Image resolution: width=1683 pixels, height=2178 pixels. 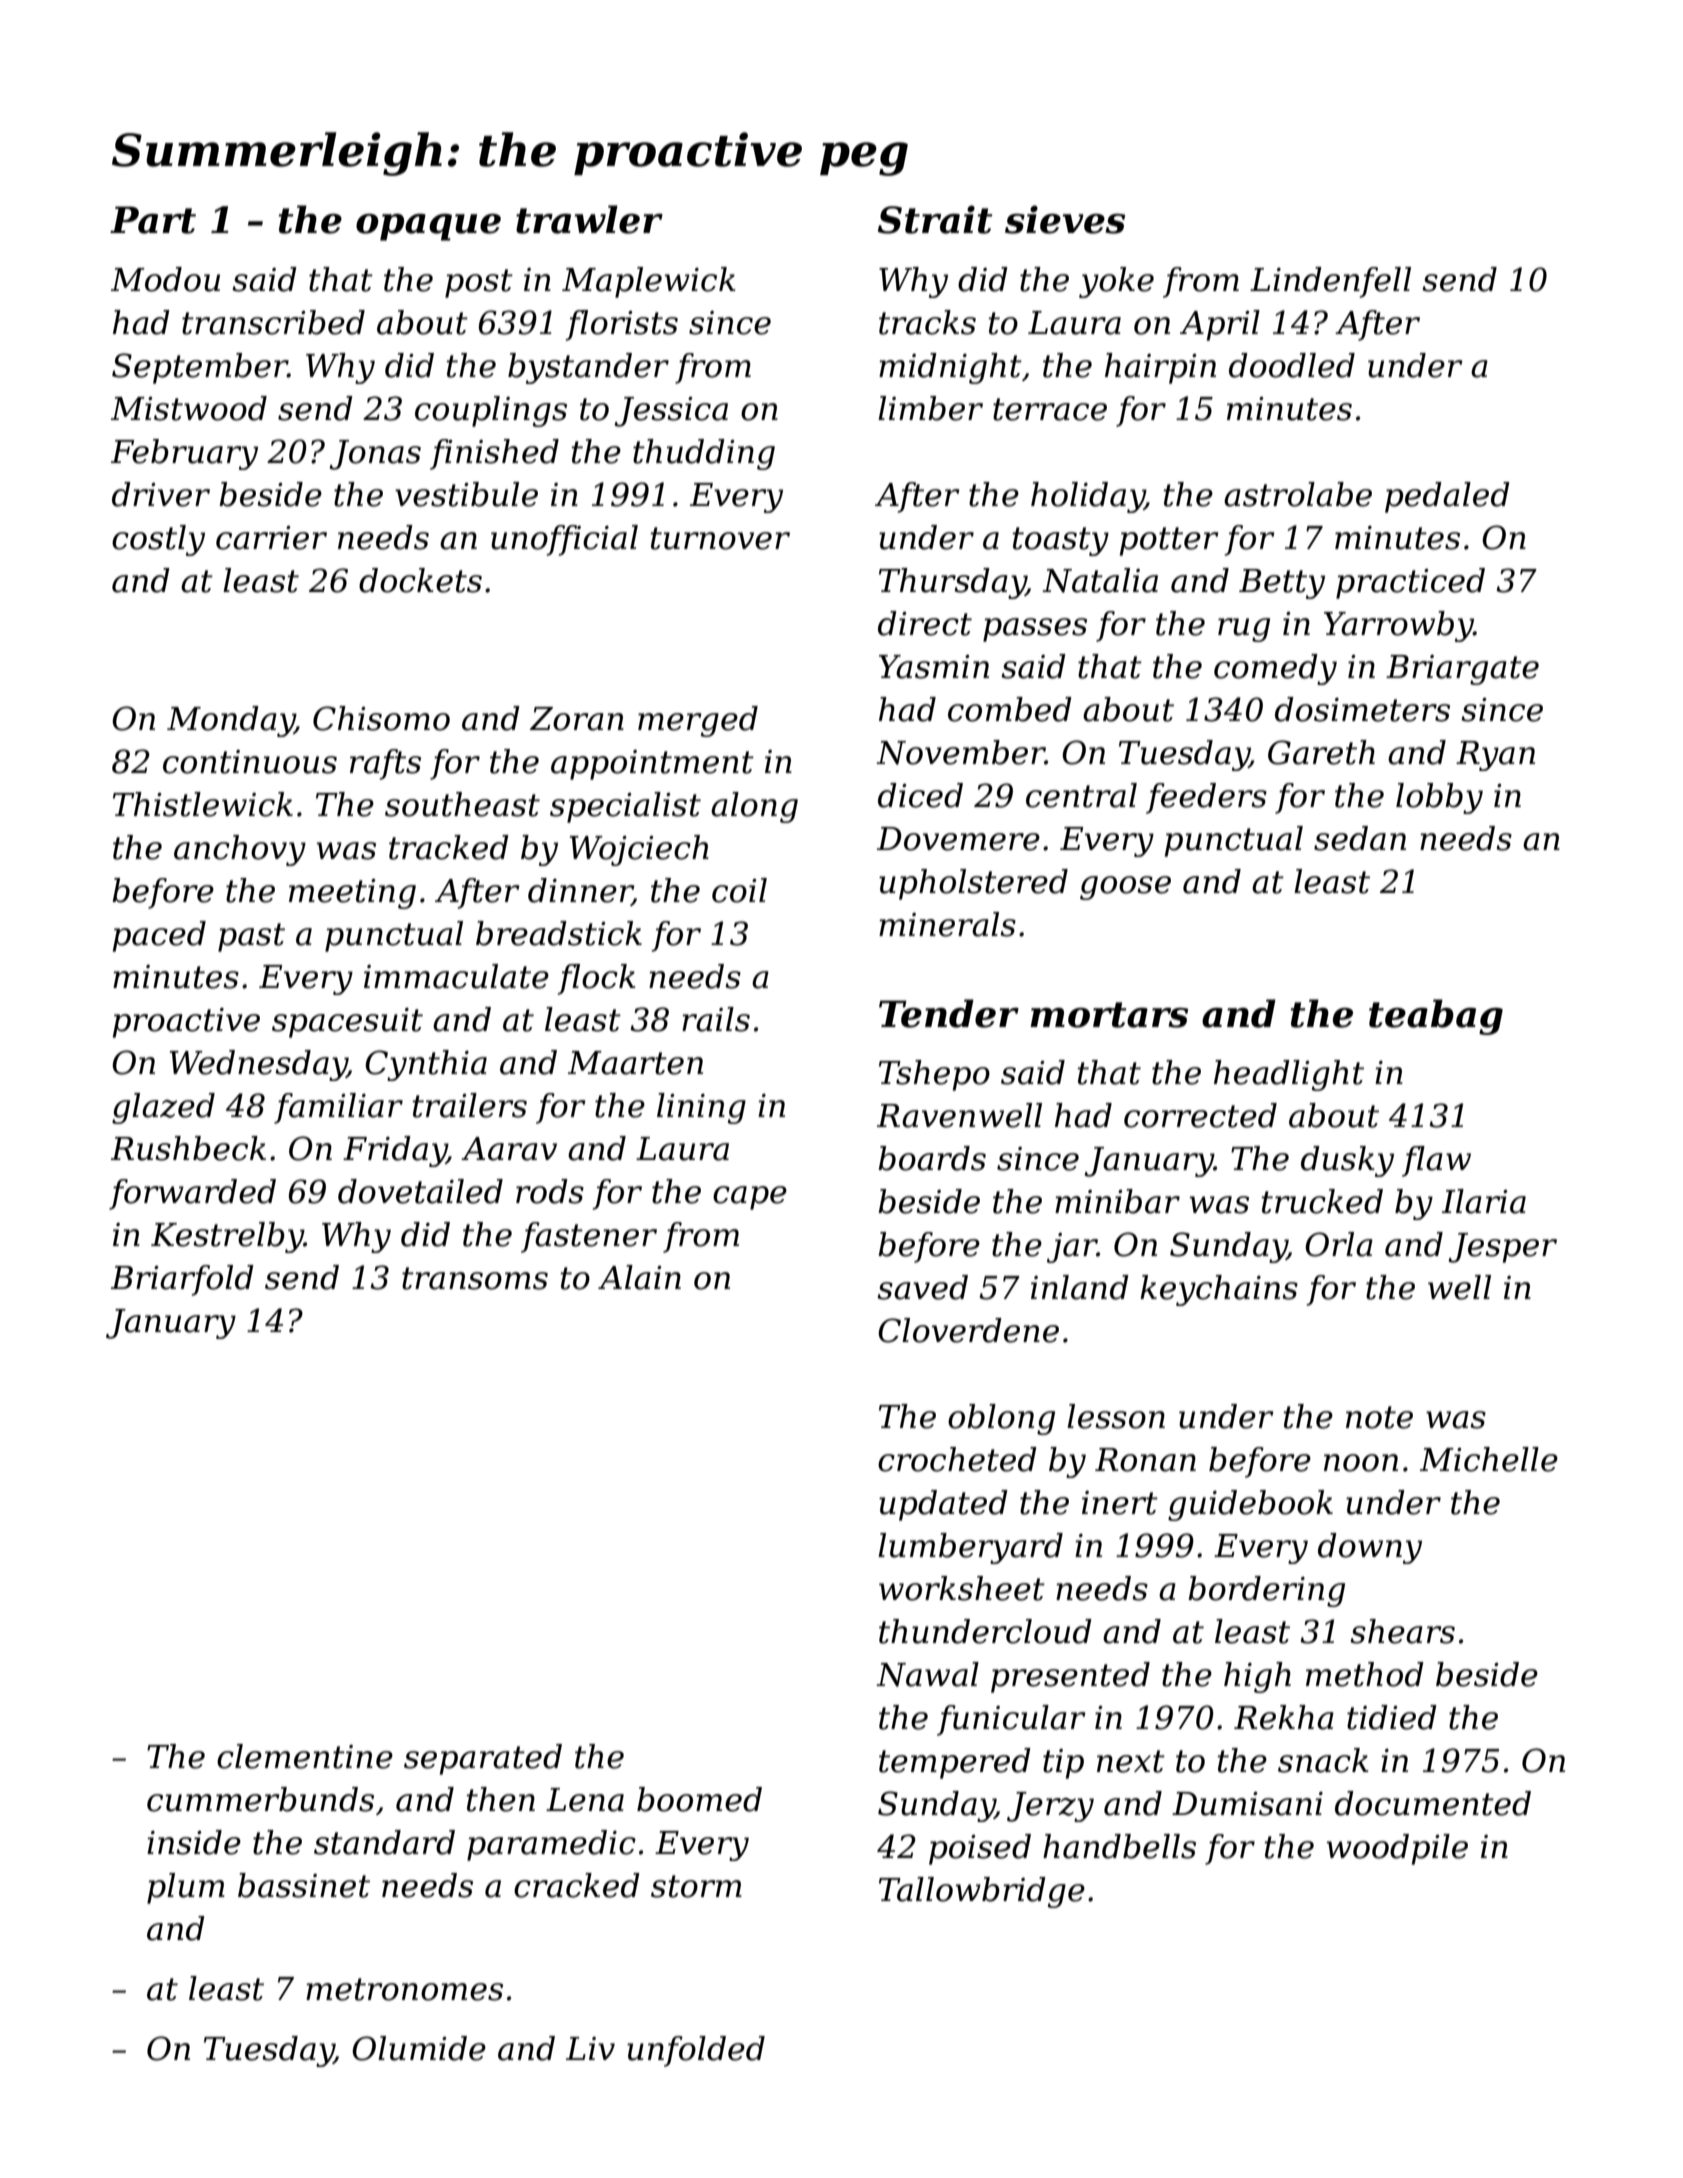 What do you see at coordinates (419, 2048) in the image?
I see `Olumide` at bounding box center [419, 2048].
